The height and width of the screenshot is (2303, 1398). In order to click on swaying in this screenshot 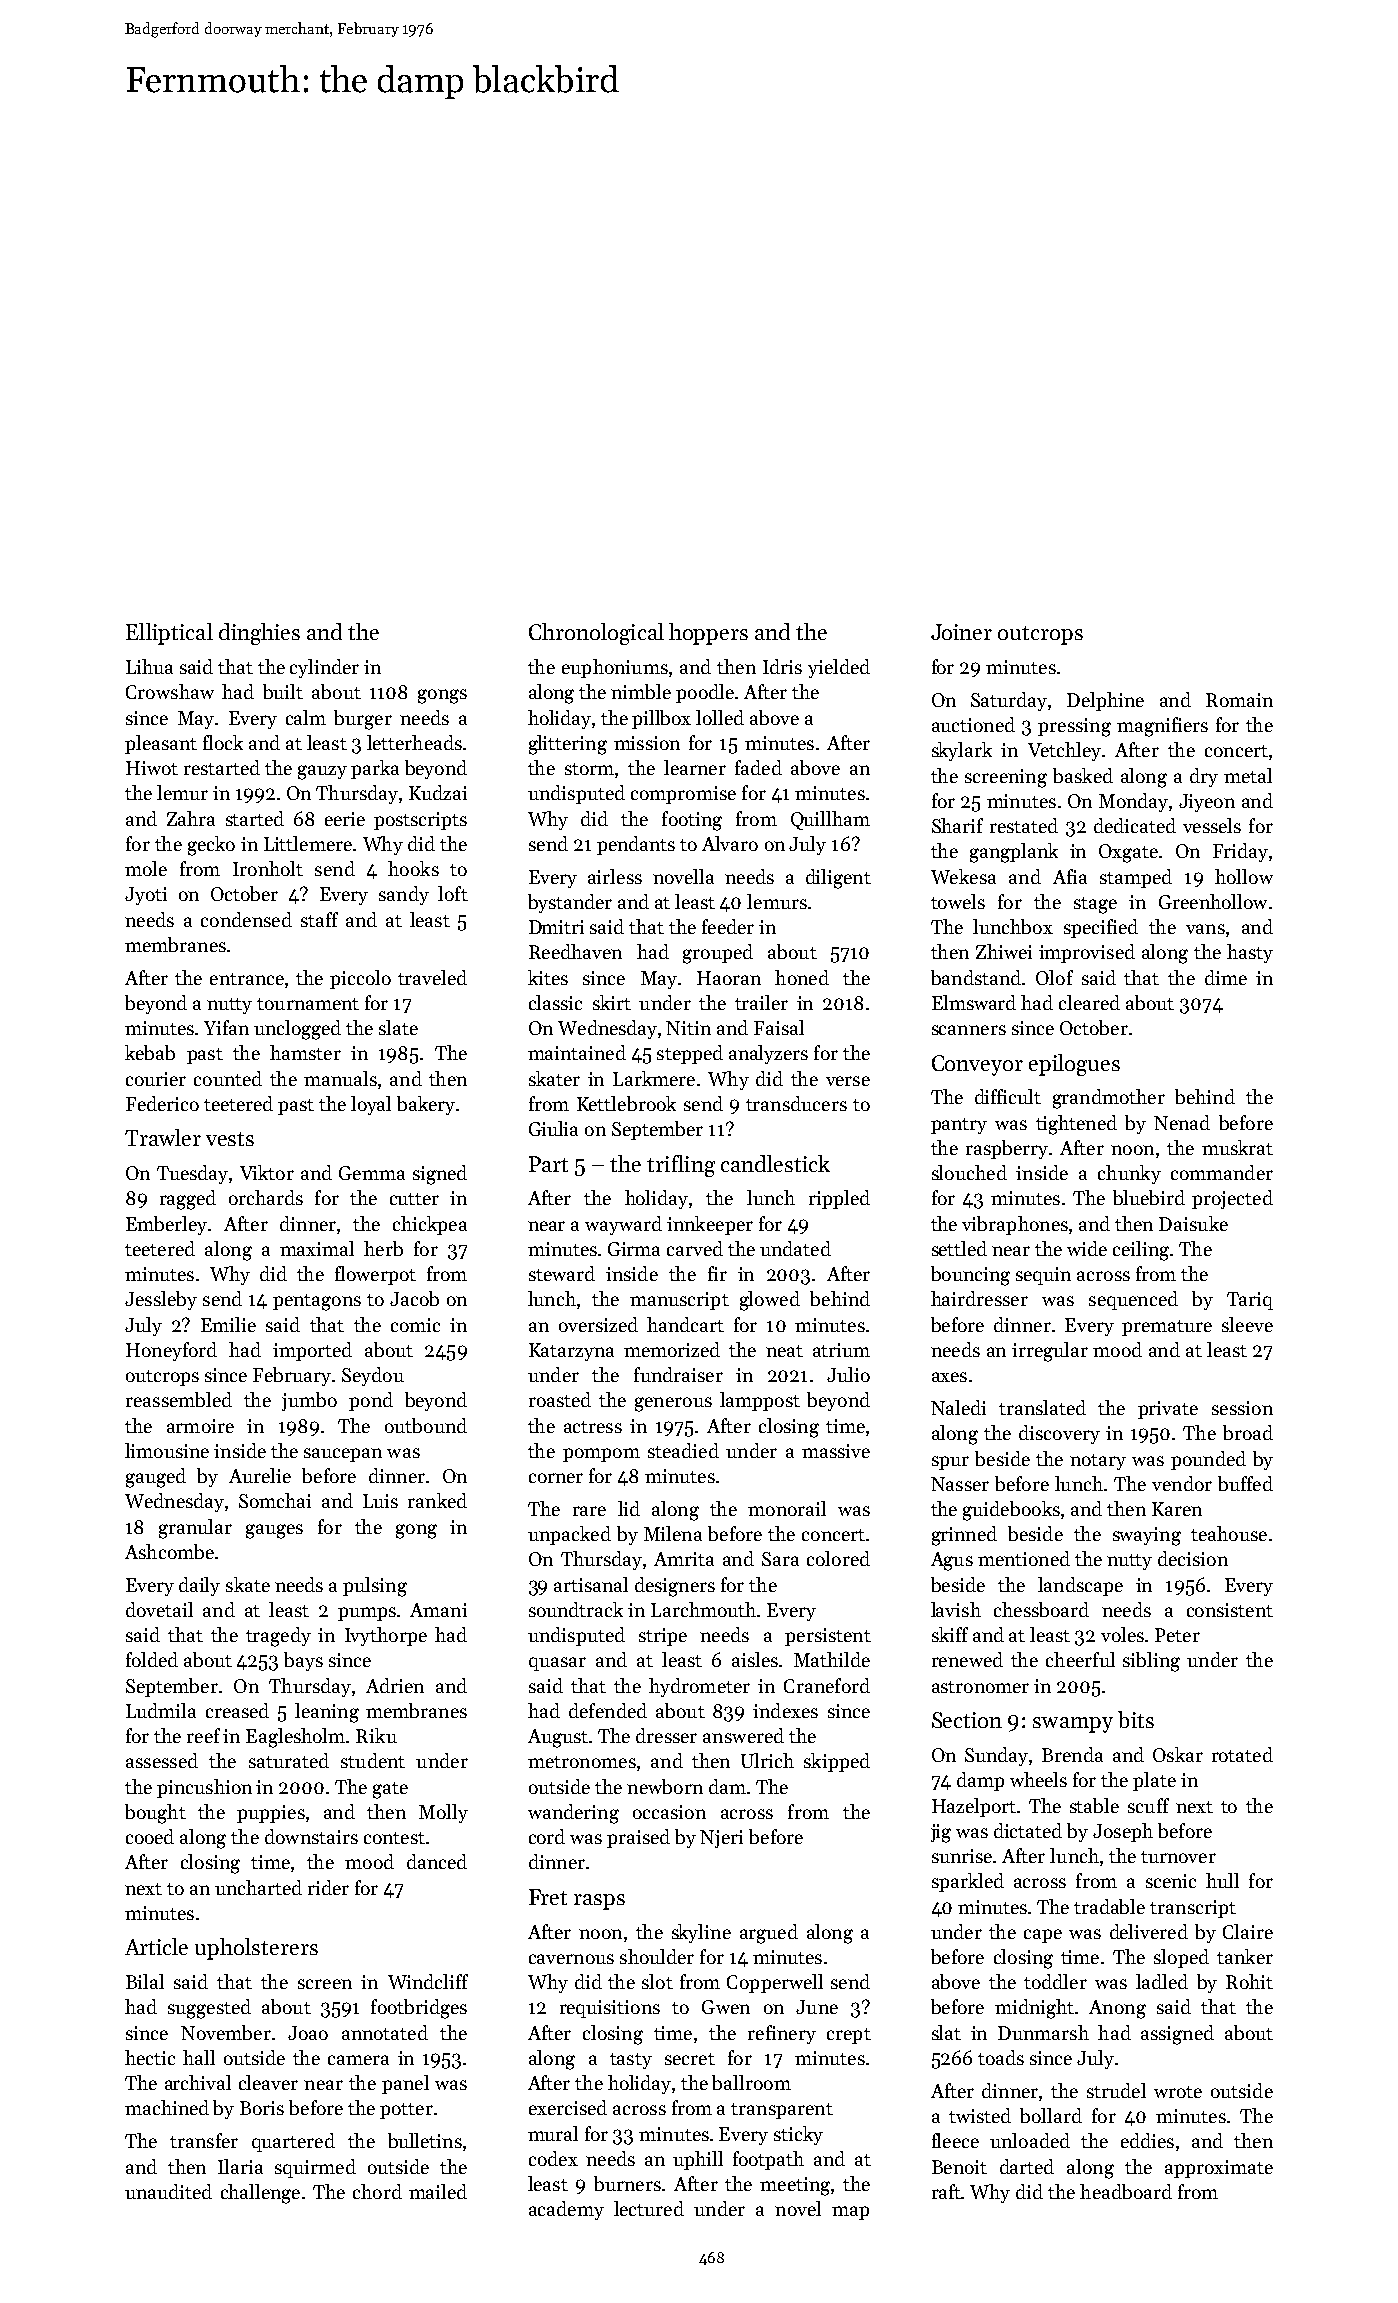, I will do `click(1147, 1536)`.
